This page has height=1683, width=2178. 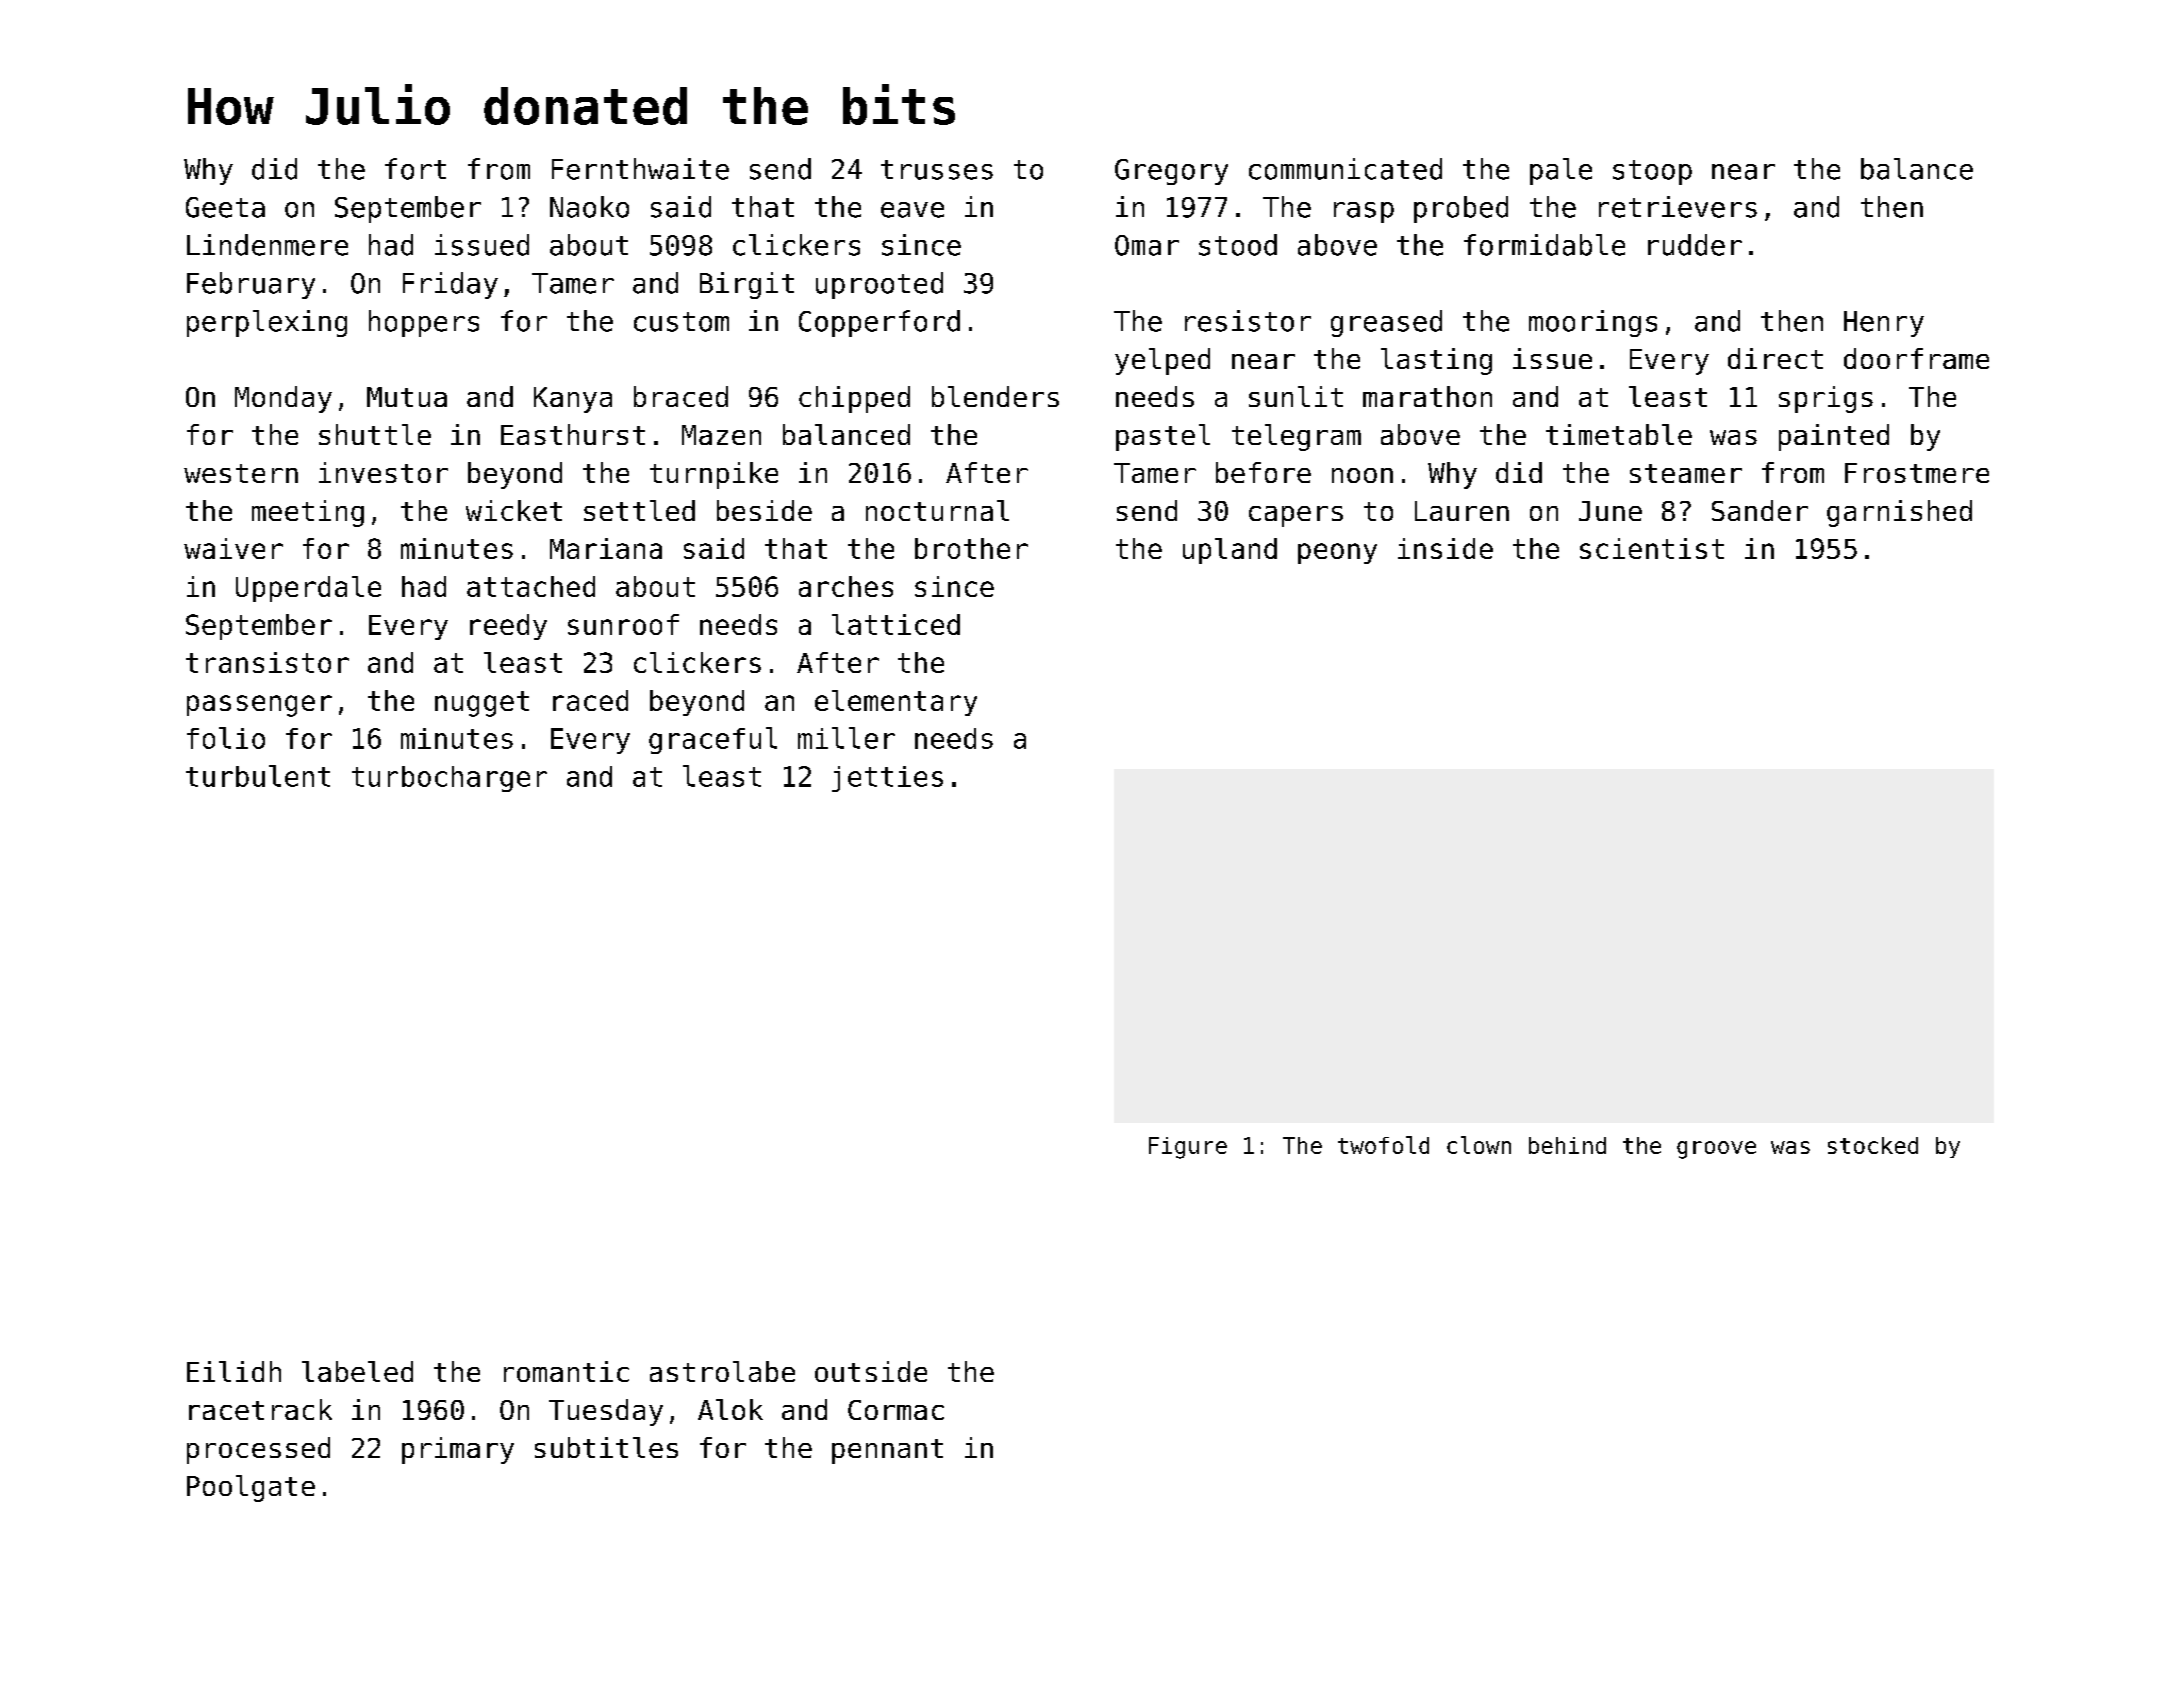 What do you see at coordinates (458, 1450) in the page?
I see `primary` at bounding box center [458, 1450].
